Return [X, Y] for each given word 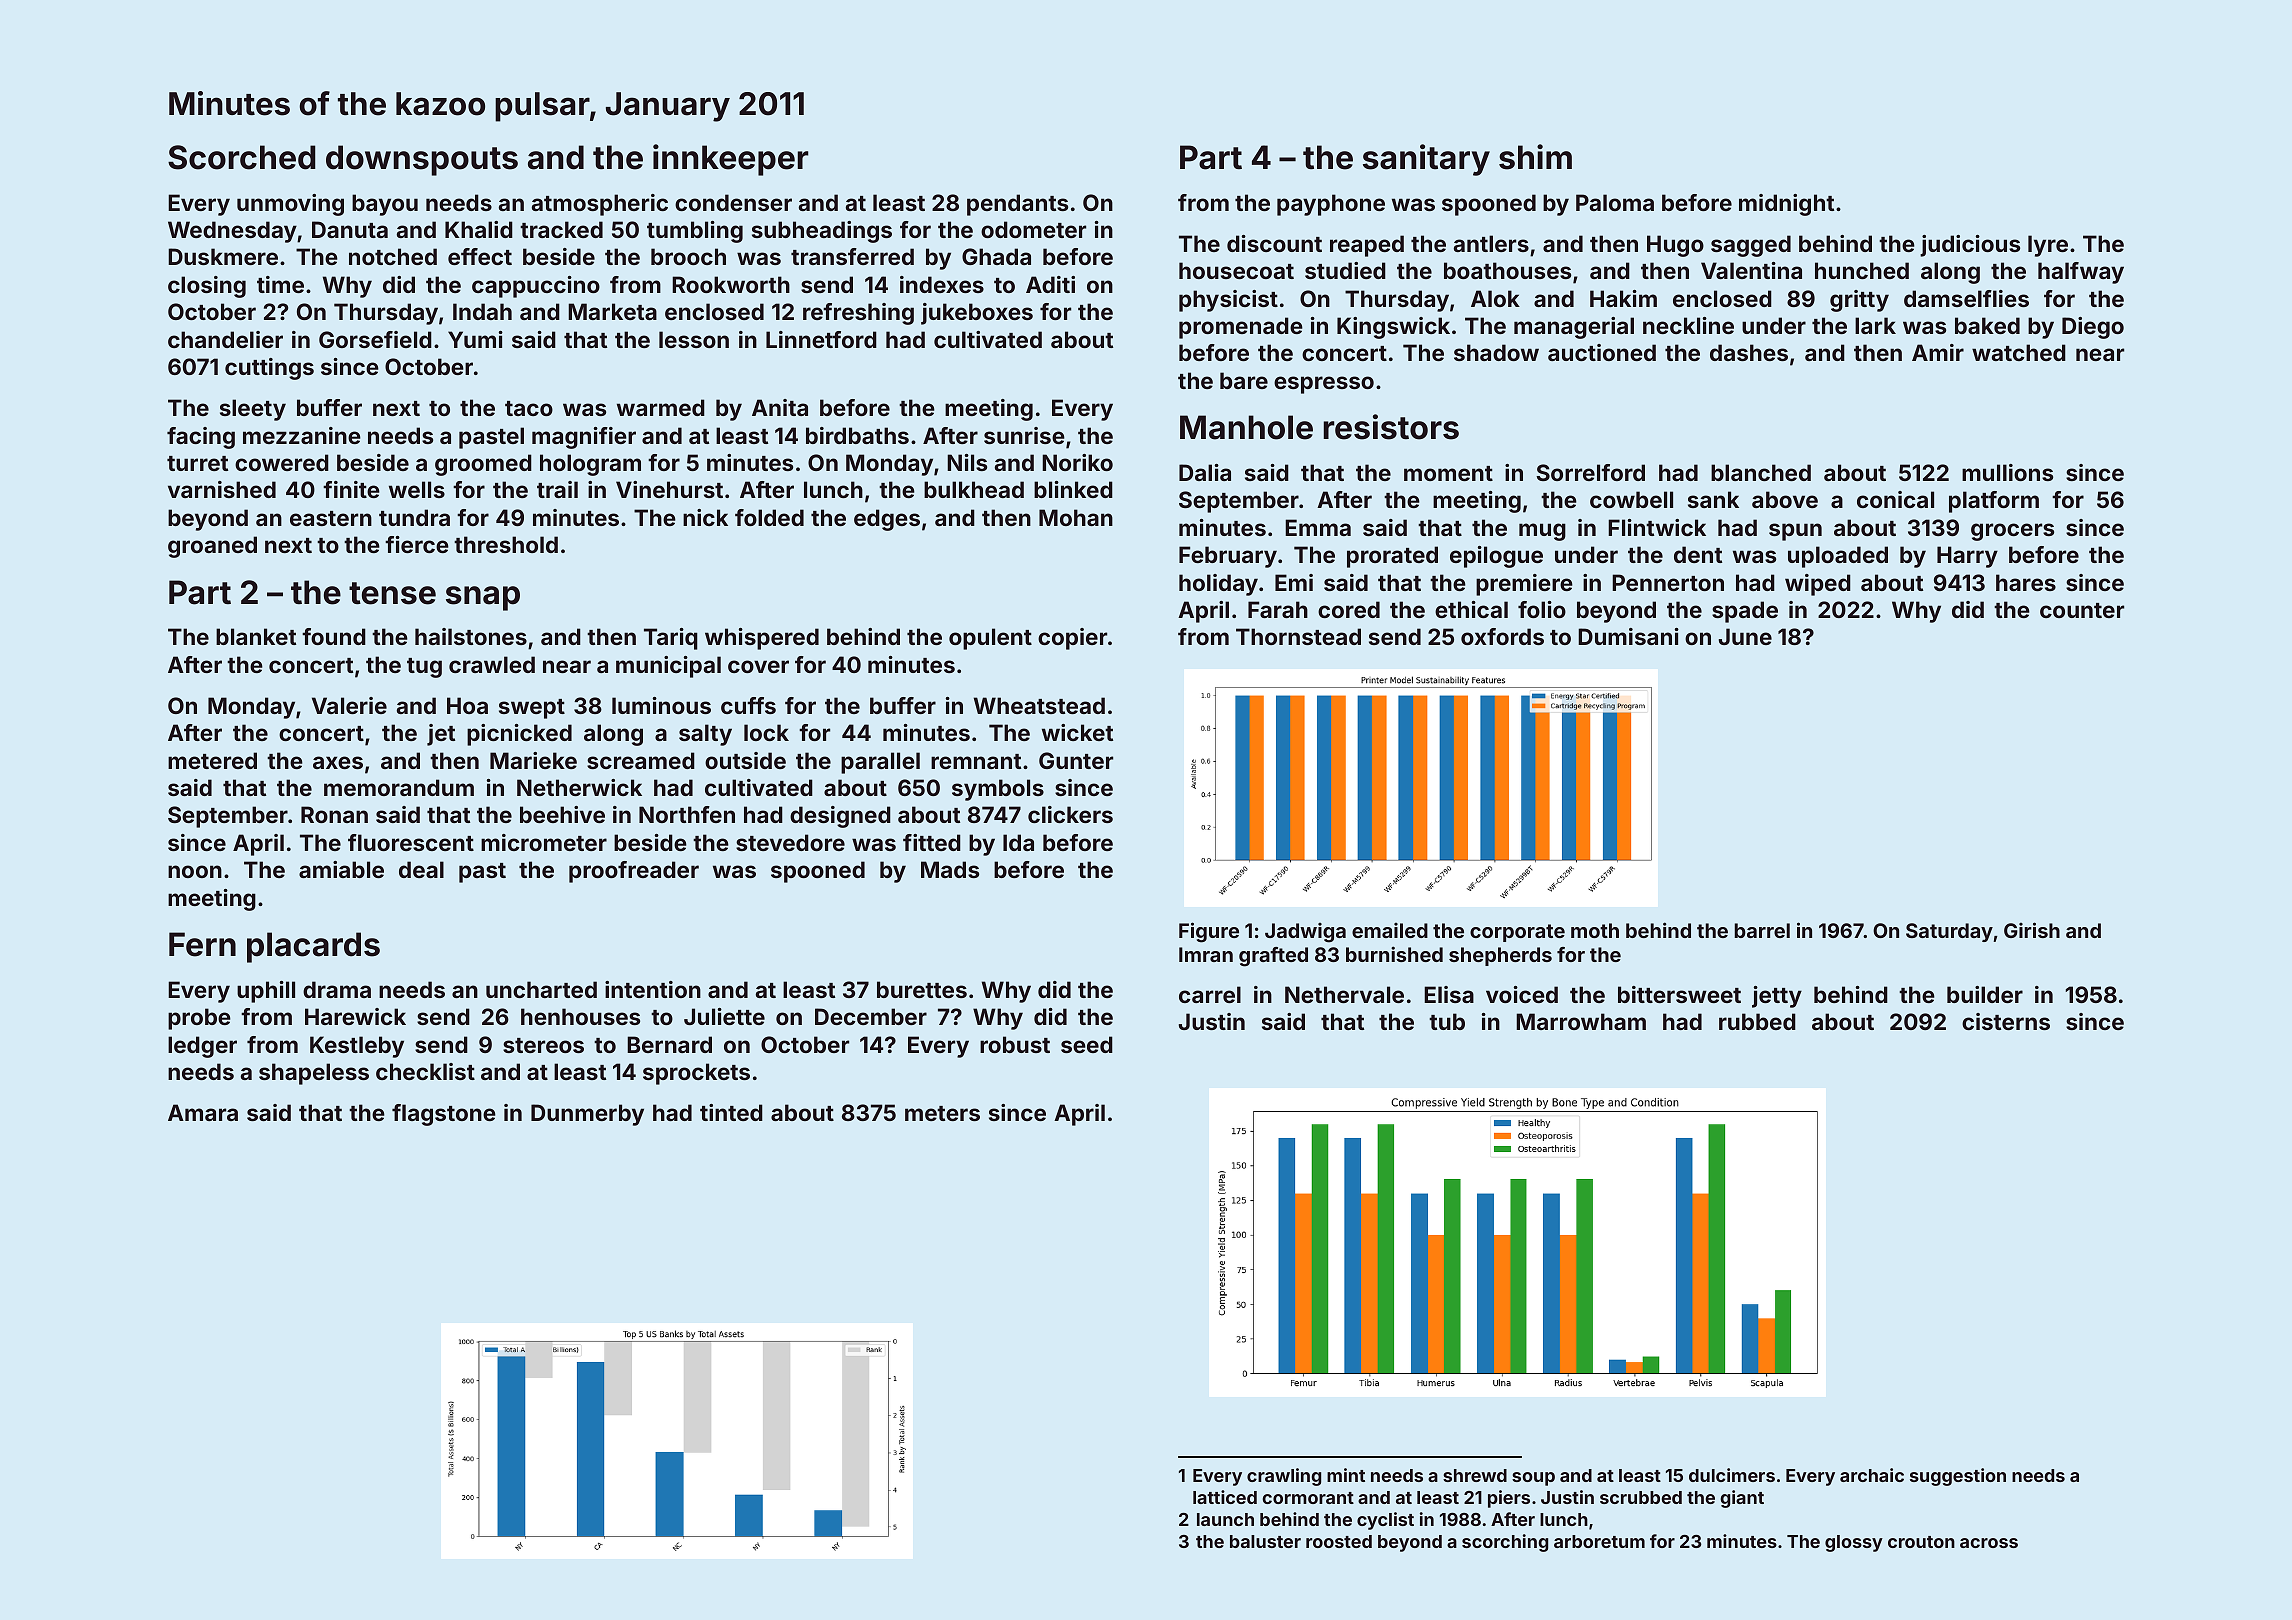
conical [1895, 499]
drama [337, 989]
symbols [998, 790]
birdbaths [857, 435]
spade [1745, 612]
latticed [1225, 1497]
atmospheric [600, 205]
